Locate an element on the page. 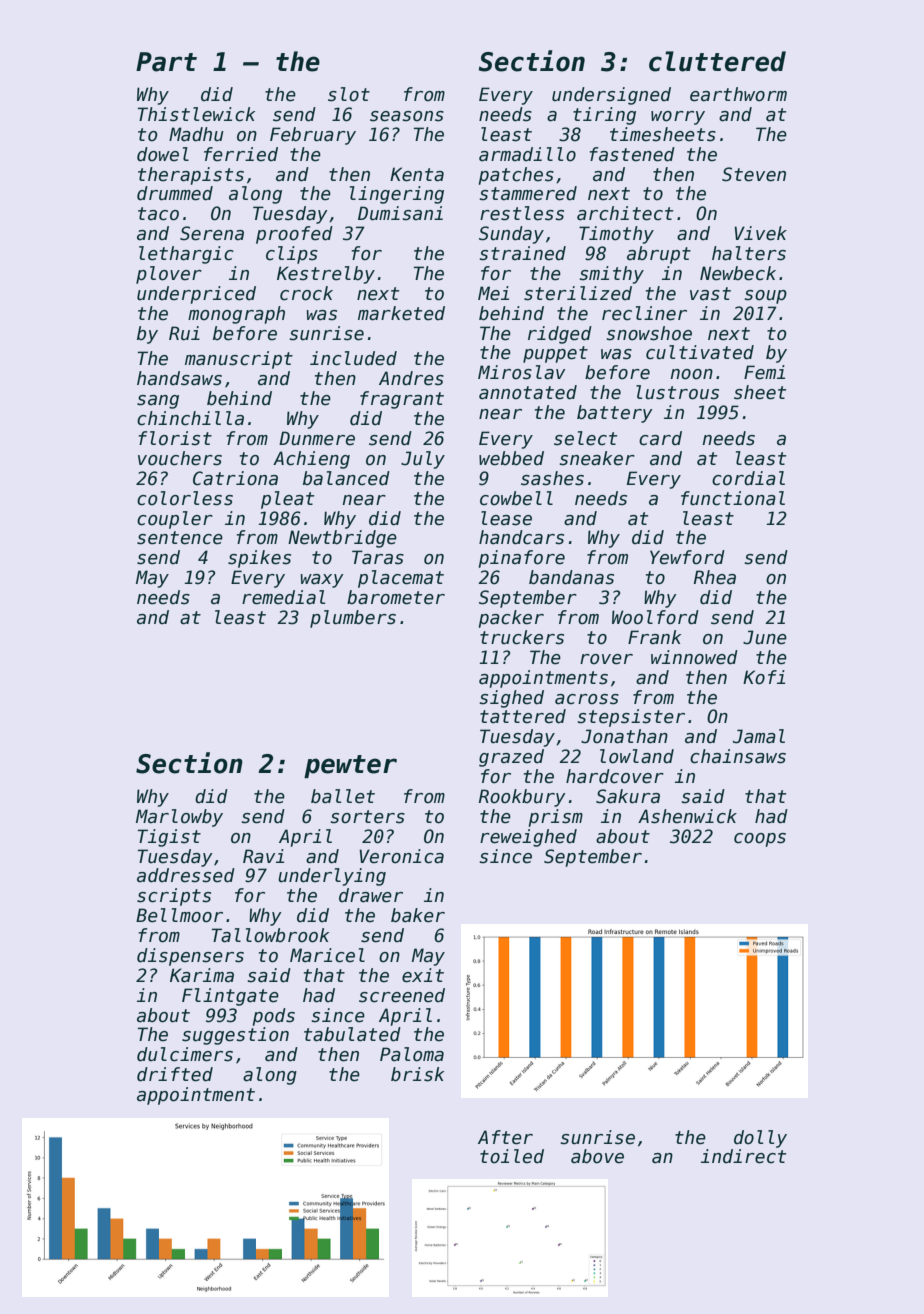 This document has width=924, height=1314. Ashenwick is located at coordinates (687, 816).
